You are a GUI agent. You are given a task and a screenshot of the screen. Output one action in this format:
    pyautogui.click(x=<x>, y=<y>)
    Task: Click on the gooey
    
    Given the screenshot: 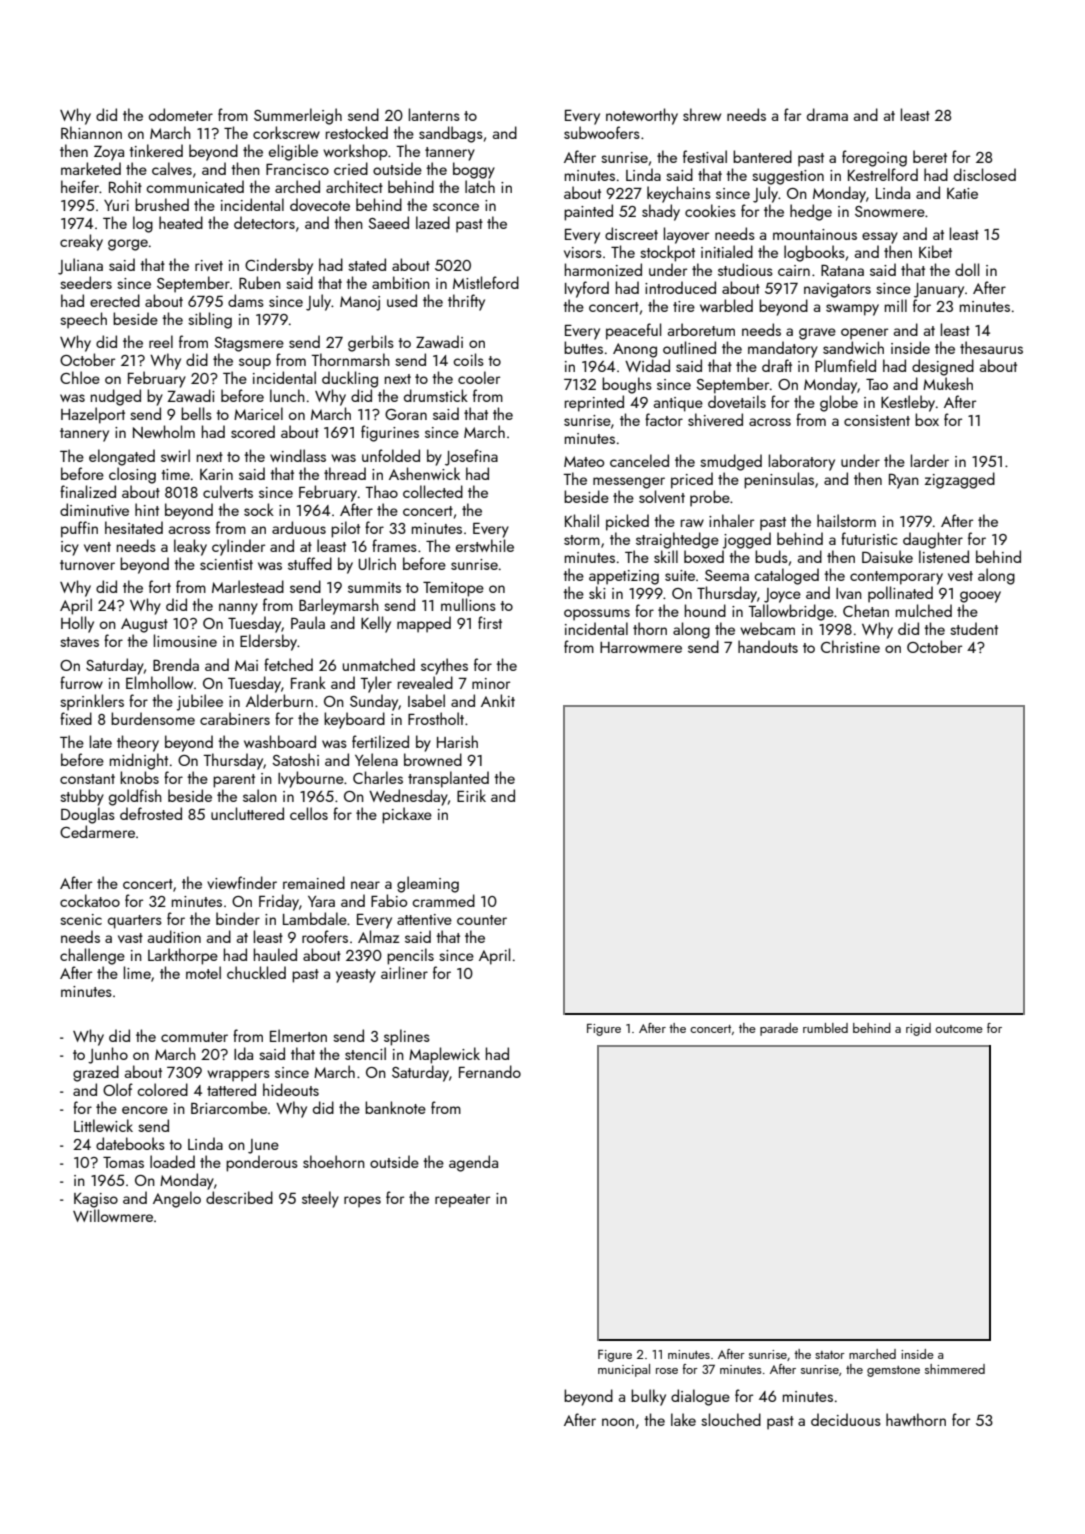 What is the action you would take?
    pyautogui.click(x=980, y=597)
